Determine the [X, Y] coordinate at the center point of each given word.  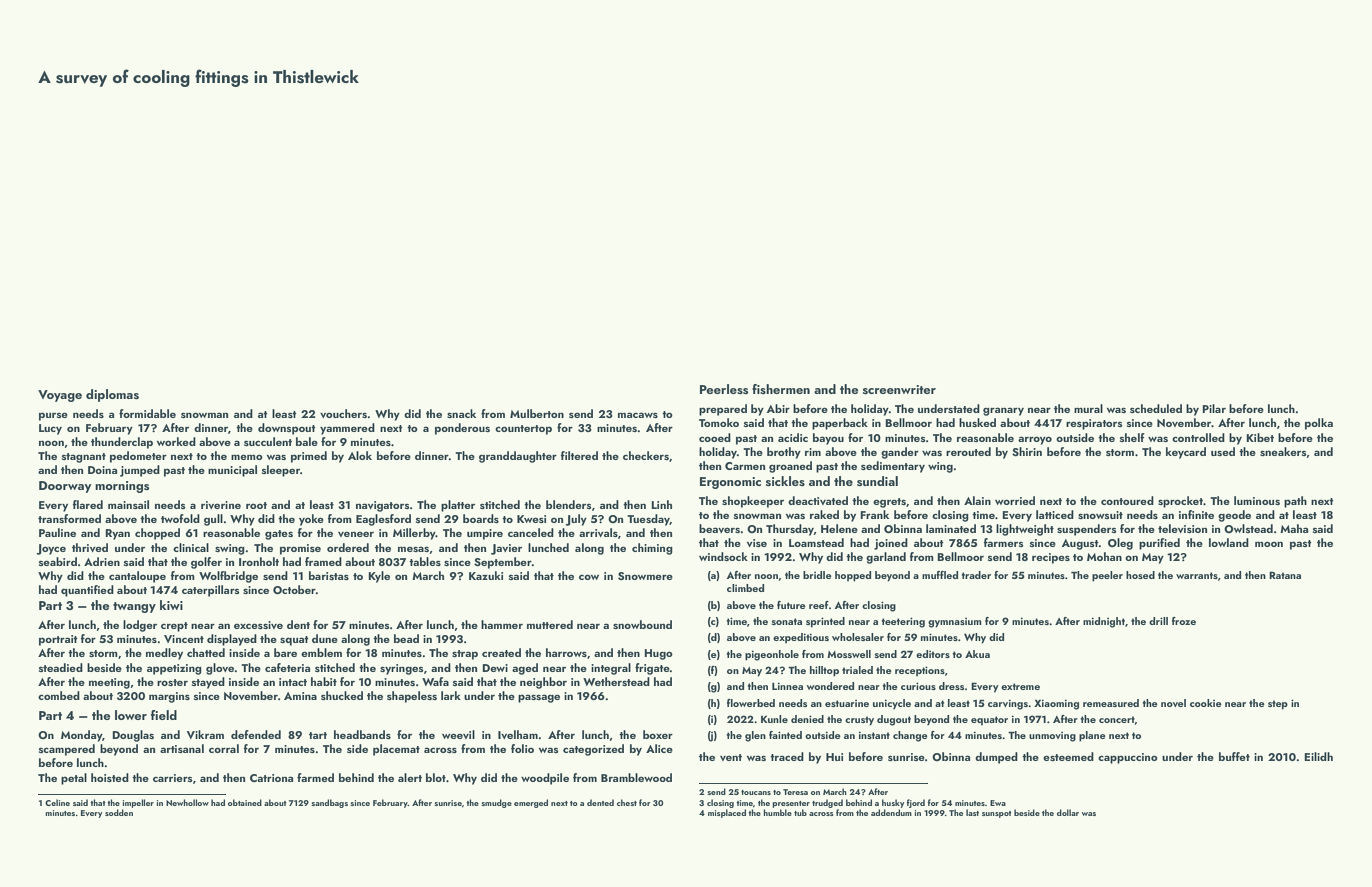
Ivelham [518, 734]
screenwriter [899, 389]
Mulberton [537, 413]
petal [74, 779]
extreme [1020, 686]
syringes [402, 669]
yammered [347, 429]
